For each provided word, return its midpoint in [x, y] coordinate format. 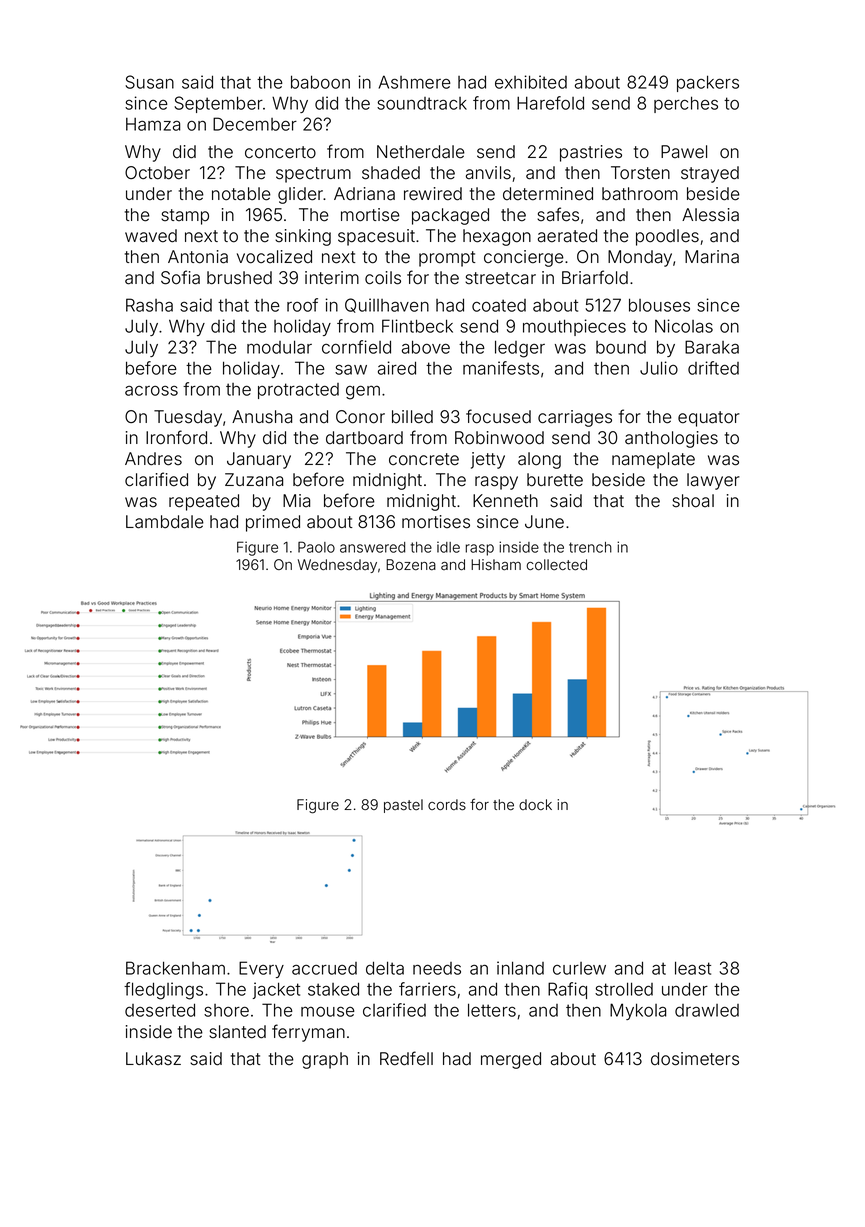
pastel [403, 806]
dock [535, 804]
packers [708, 83]
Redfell [406, 1058]
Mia [296, 500]
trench [590, 547]
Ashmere [415, 82]
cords [447, 805]
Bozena [411, 565]
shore [226, 1010]
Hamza [153, 124]
